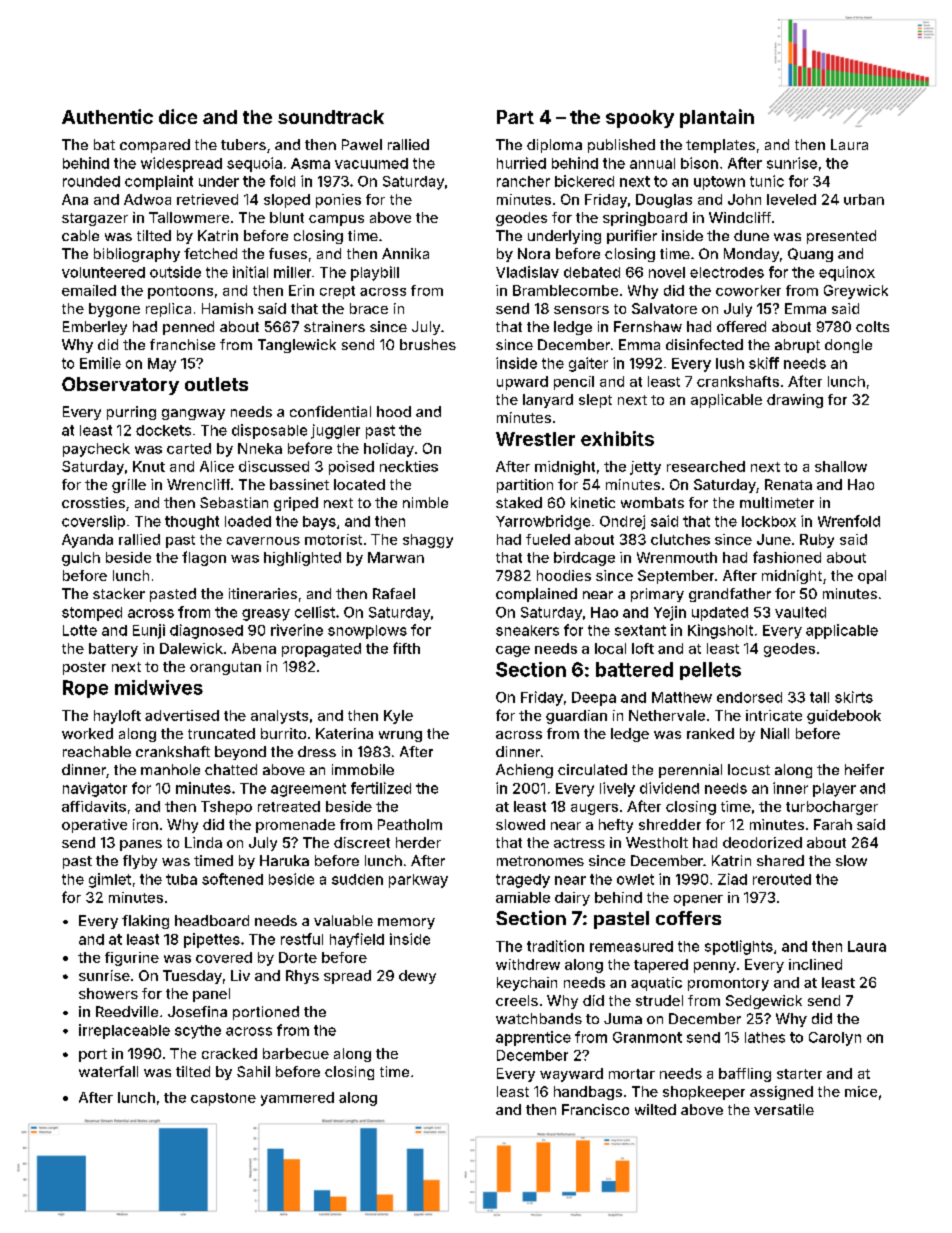 The width and height of the screenshot is (952, 1233). I want to click on Windcliff, so click(740, 217).
